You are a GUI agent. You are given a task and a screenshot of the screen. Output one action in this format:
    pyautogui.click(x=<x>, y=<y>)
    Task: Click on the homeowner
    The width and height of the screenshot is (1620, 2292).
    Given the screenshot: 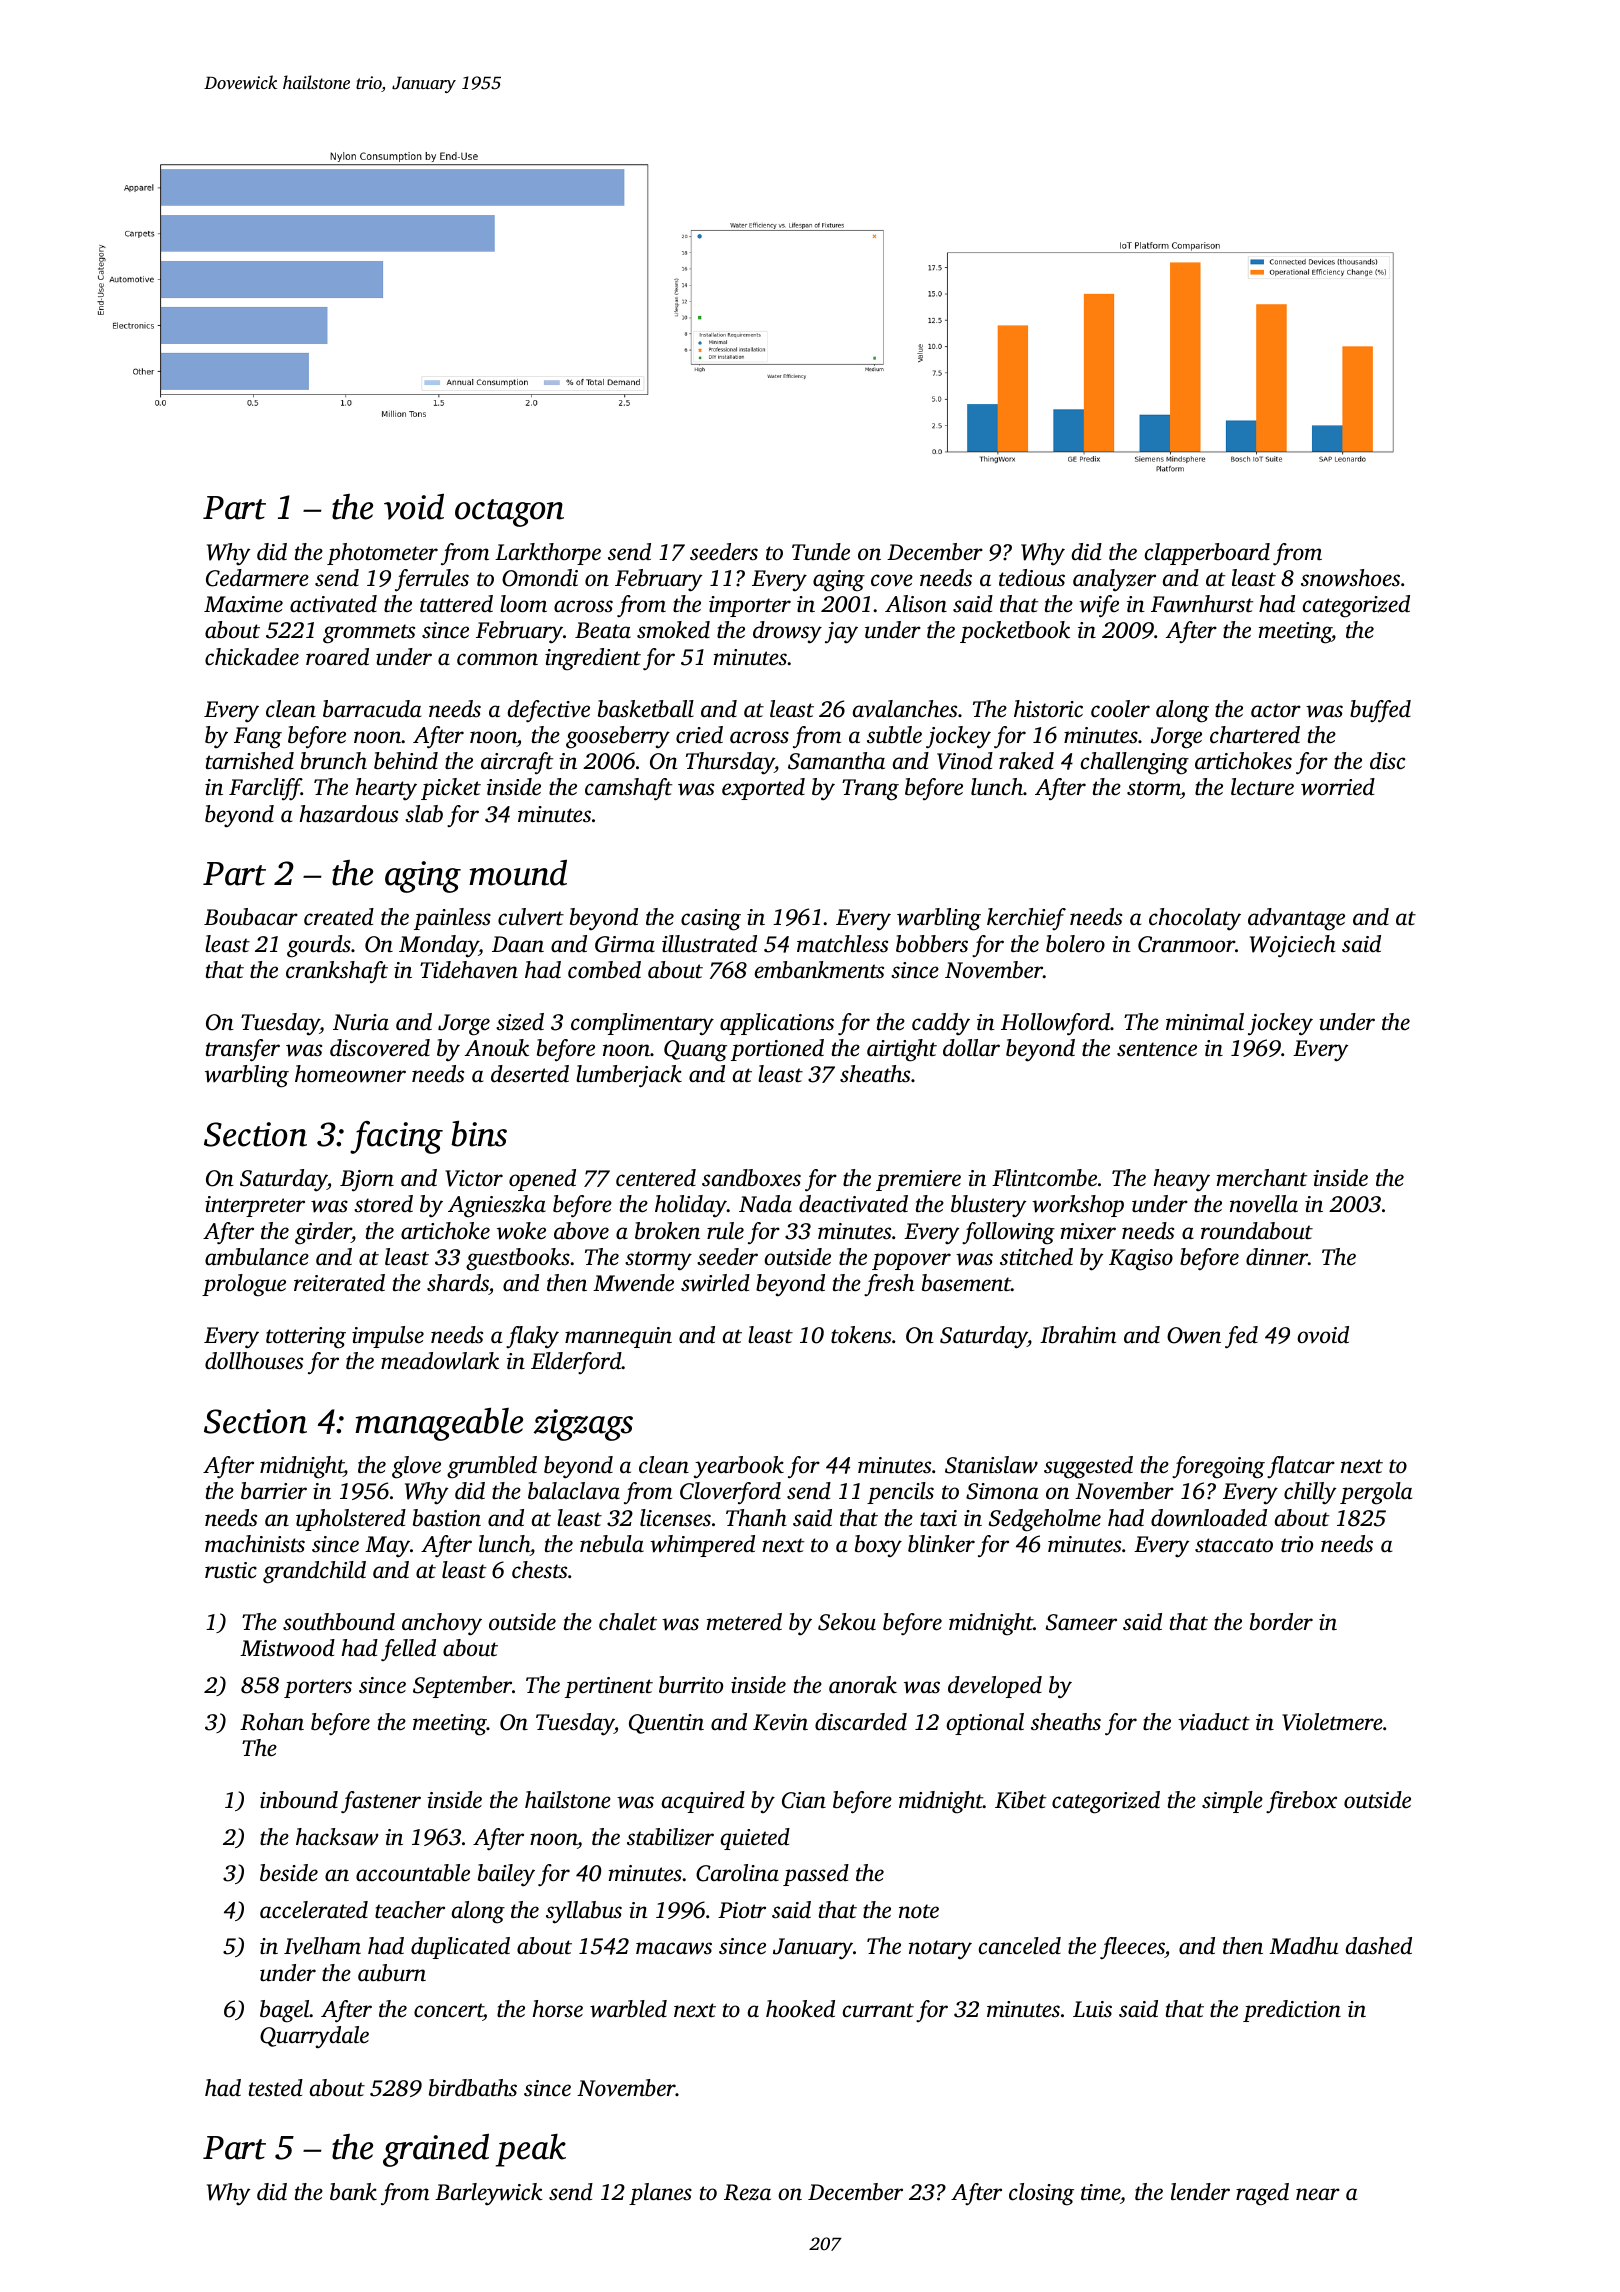 What is the action you would take?
    pyautogui.click(x=350, y=1074)
